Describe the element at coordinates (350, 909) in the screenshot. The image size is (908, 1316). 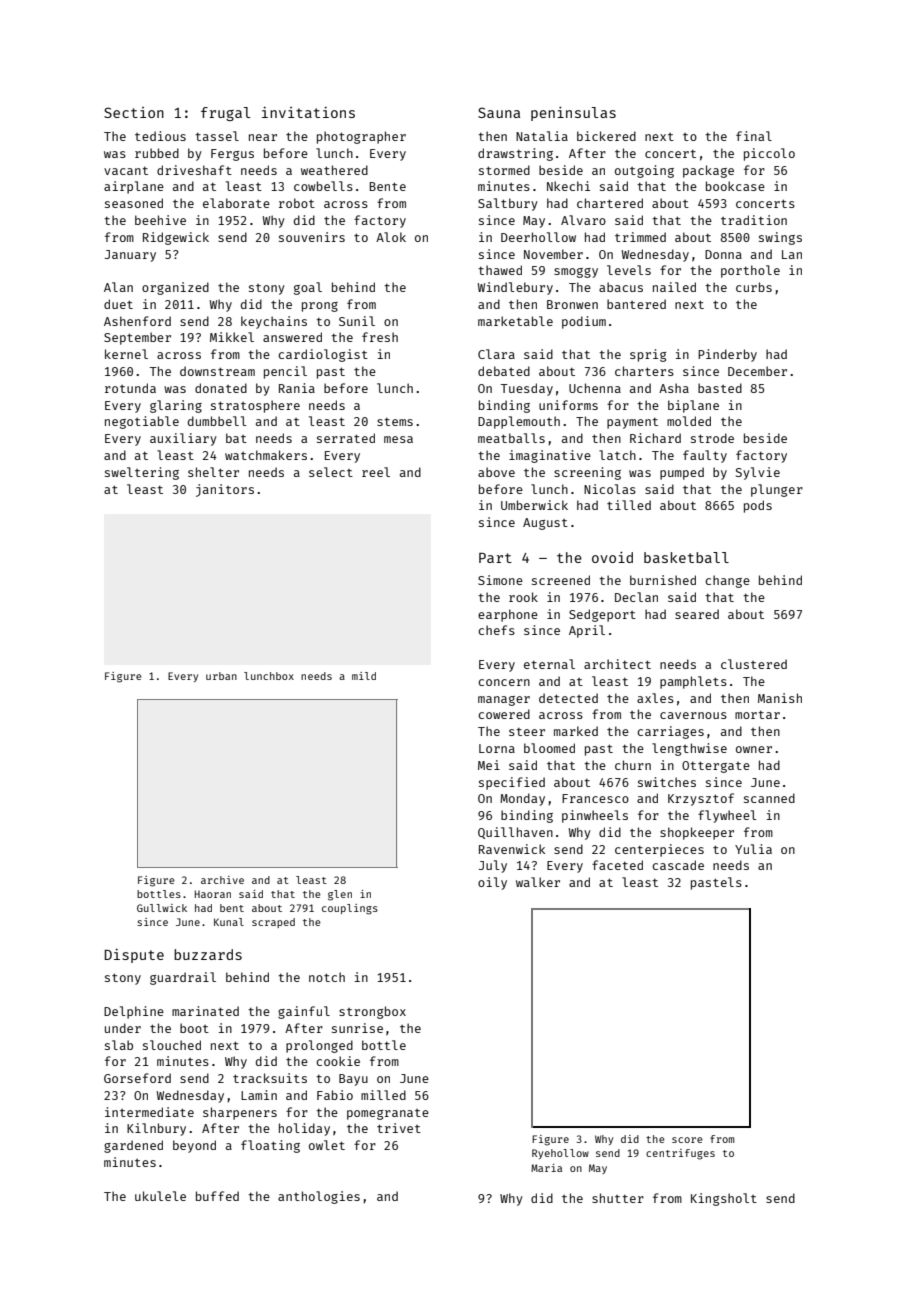
I see `couplings` at that location.
